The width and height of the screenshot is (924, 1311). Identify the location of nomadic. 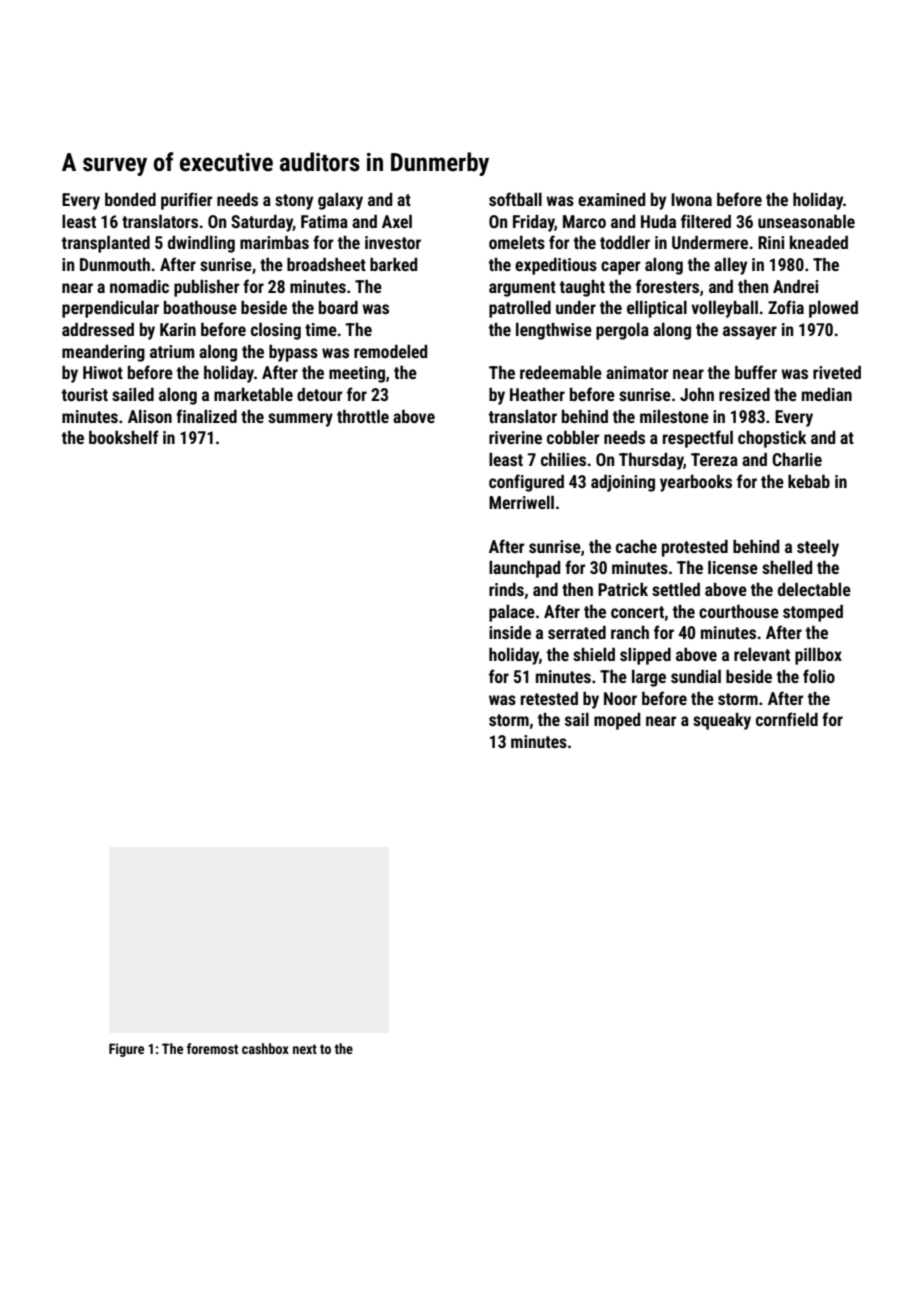
(139, 286).
